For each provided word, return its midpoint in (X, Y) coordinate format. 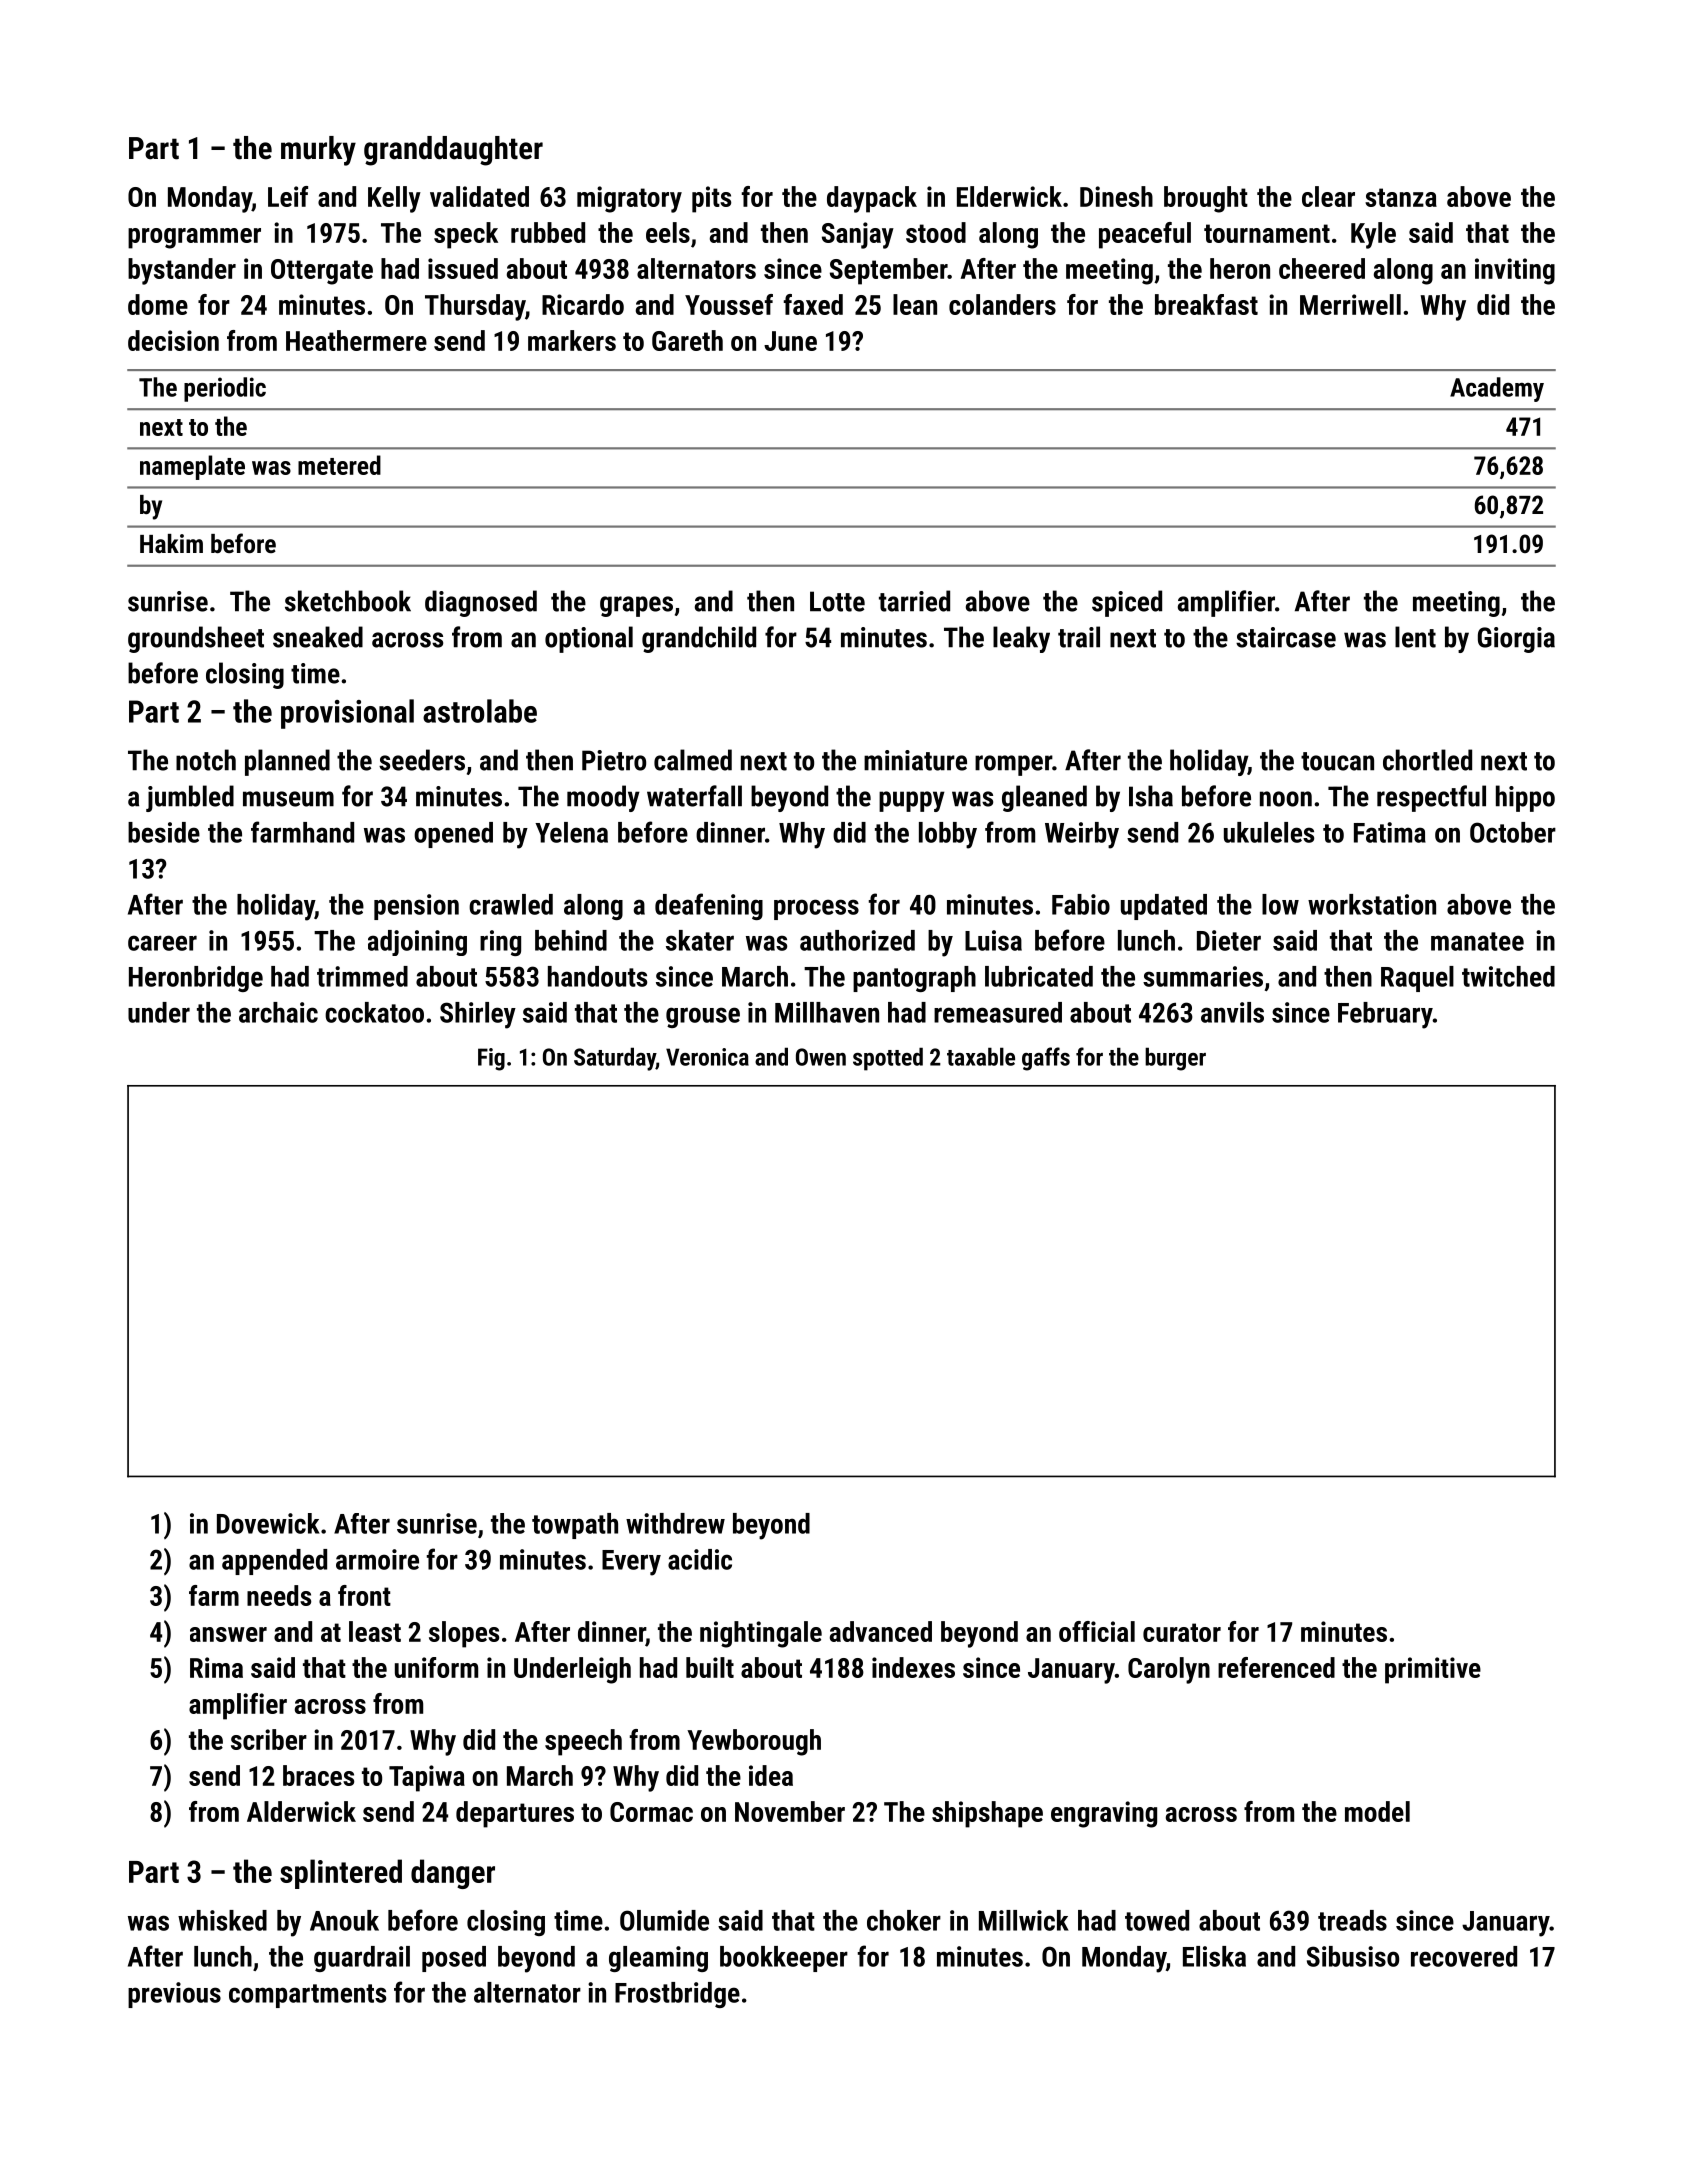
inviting (1515, 271)
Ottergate (322, 272)
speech (583, 1742)
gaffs (1046, 1059)
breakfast (1206, 304)
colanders (1002, 304)
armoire (377, 1559)
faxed (813, 304)
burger (1175, 1059)
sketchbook (348, 601)
